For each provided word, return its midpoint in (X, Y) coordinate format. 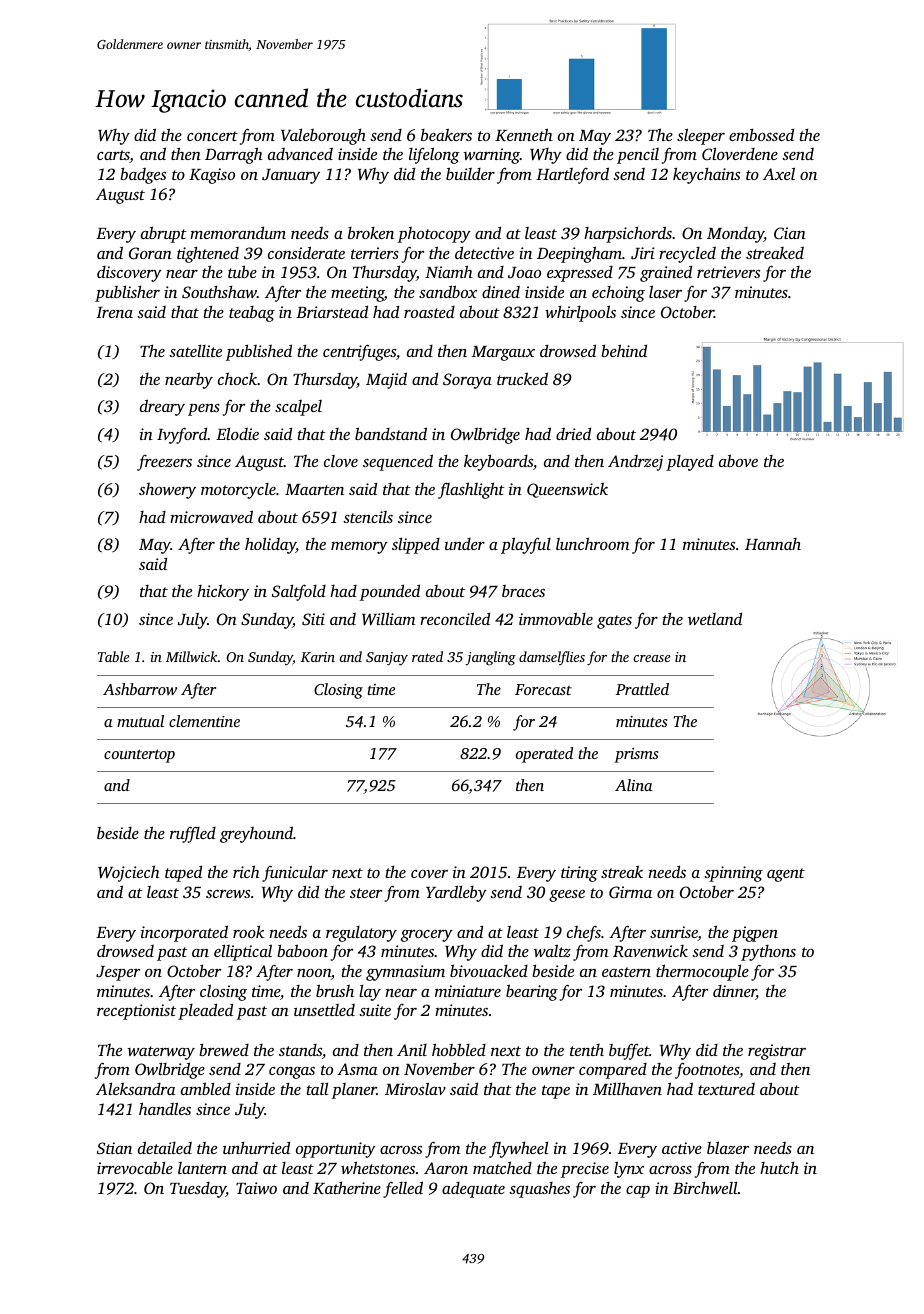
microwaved (211, 516)
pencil (638, 156)
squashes (539, 1190)
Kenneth (524, 135)
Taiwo (256, 1188)
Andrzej (635, 463)
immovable (556, 618)
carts (113, 156)
